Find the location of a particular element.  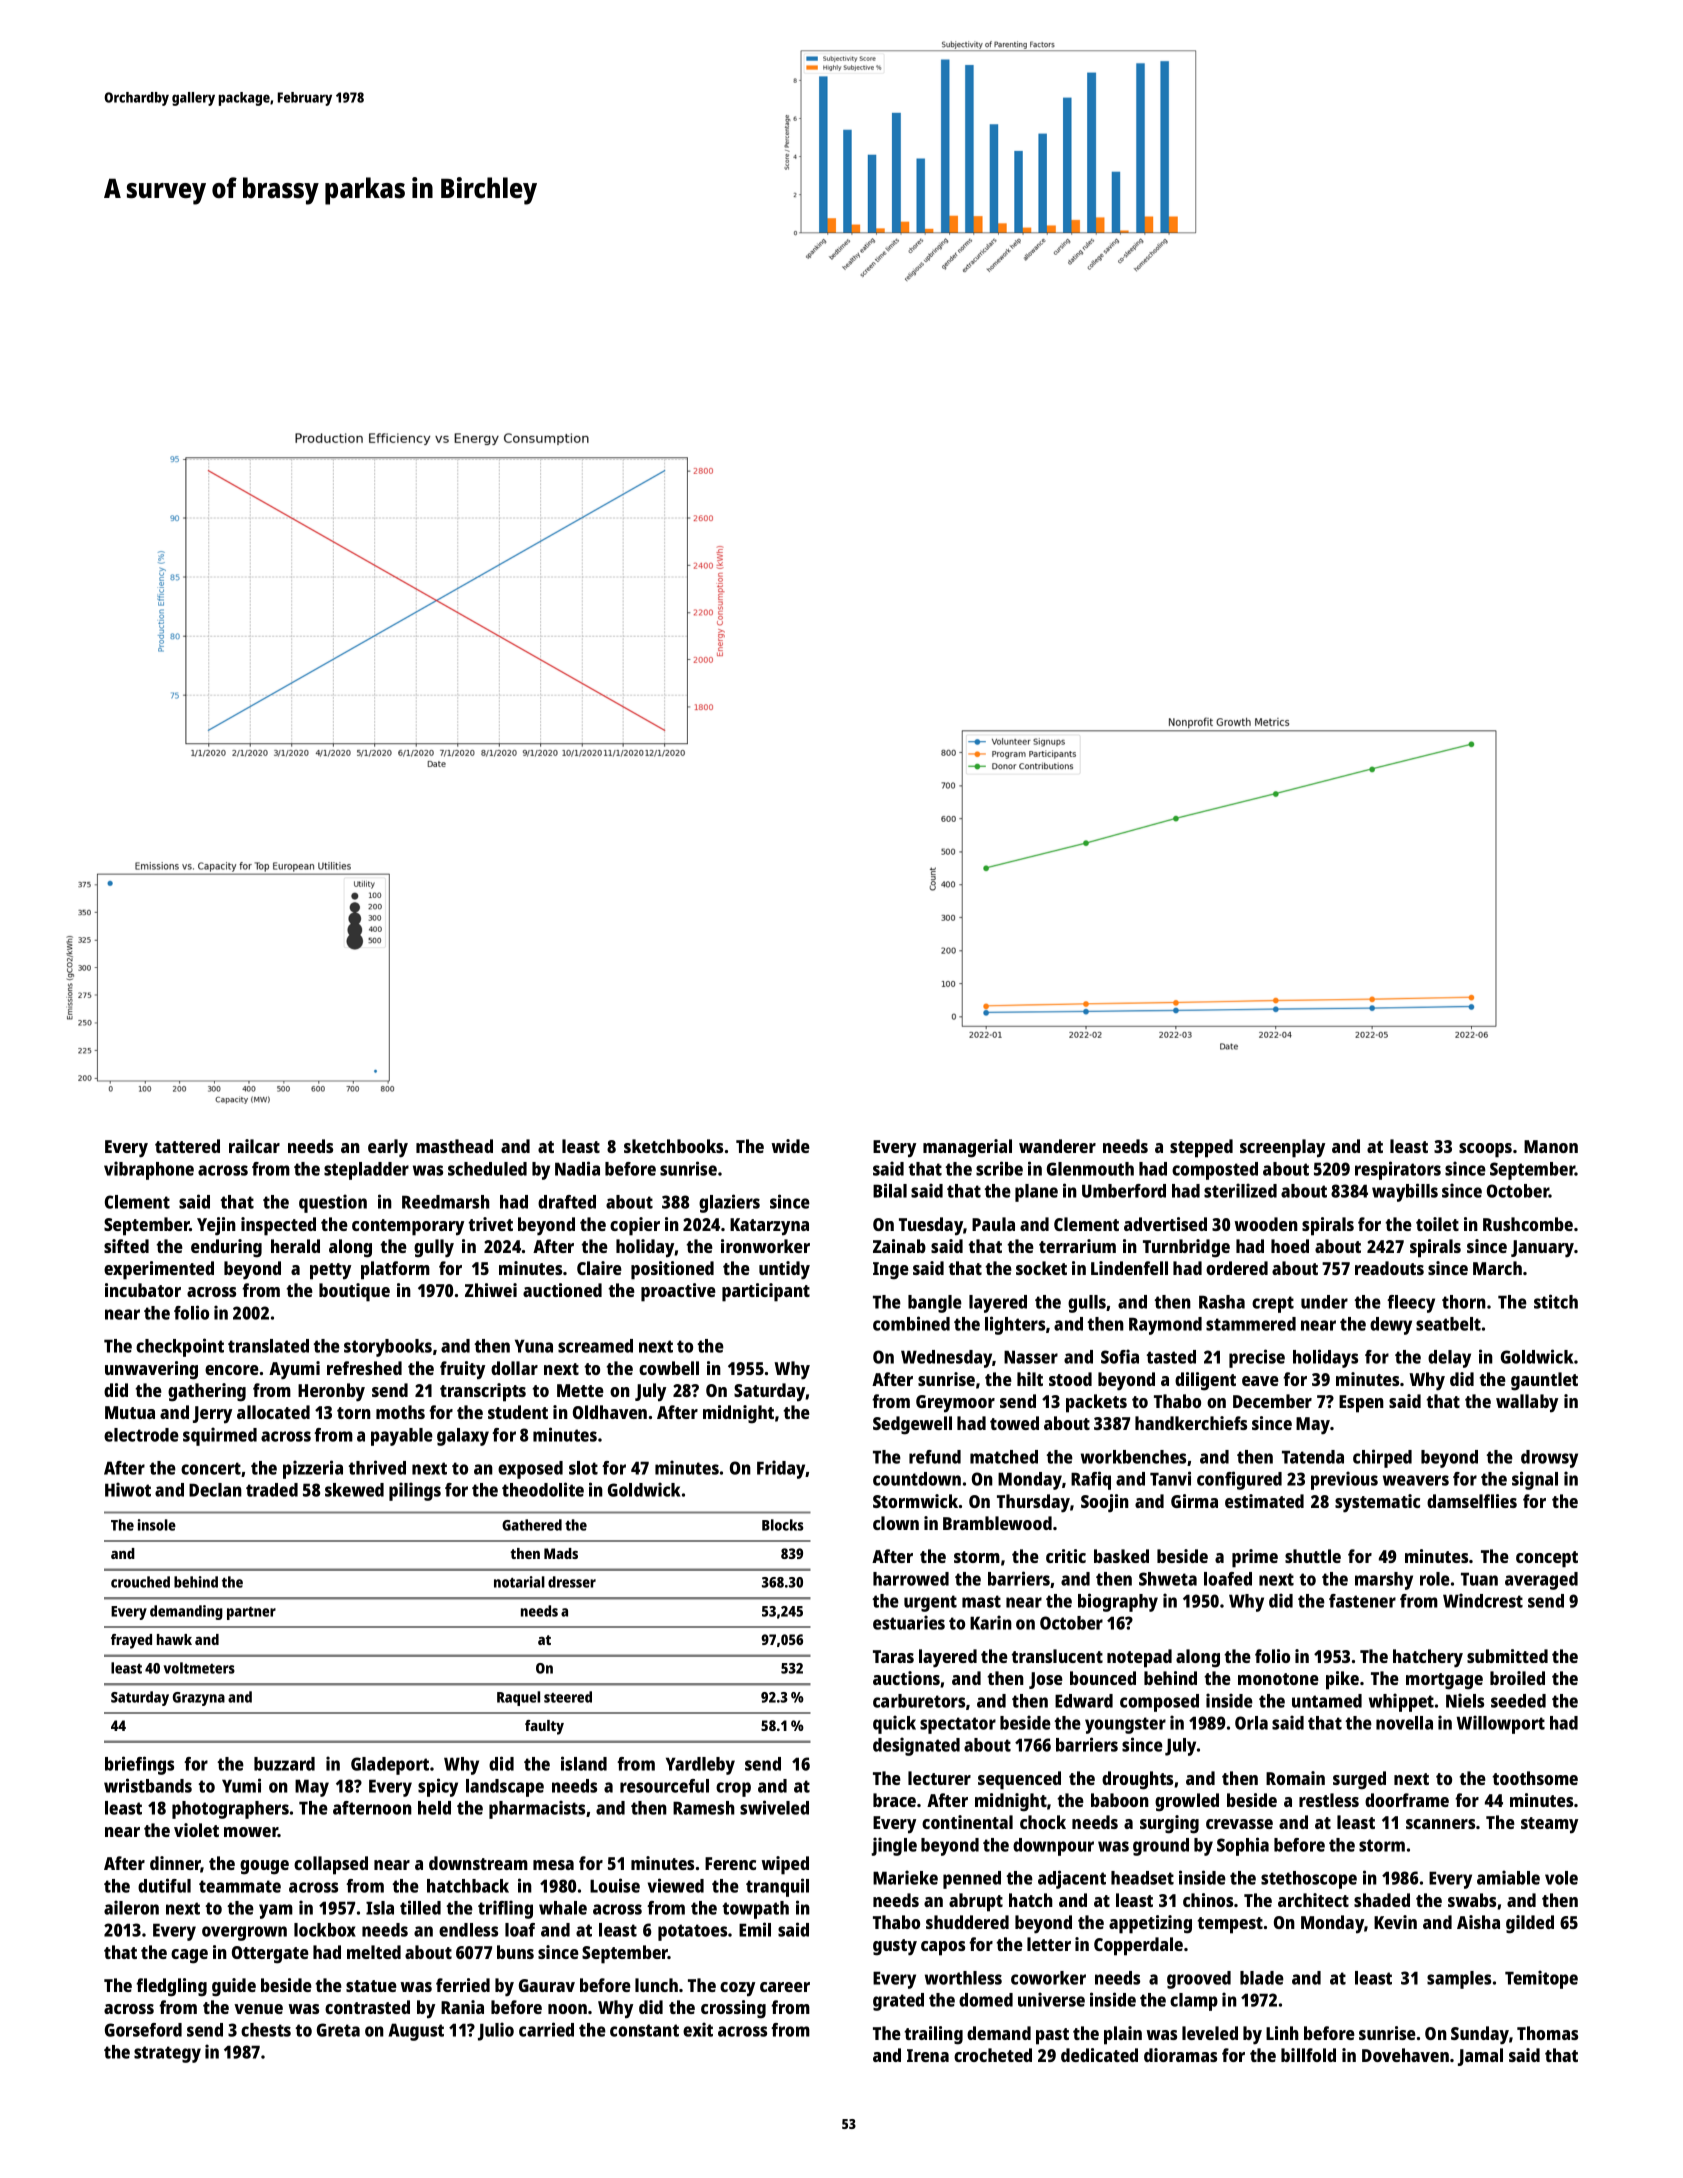

delay is located at coordinates (1449, 1359).
